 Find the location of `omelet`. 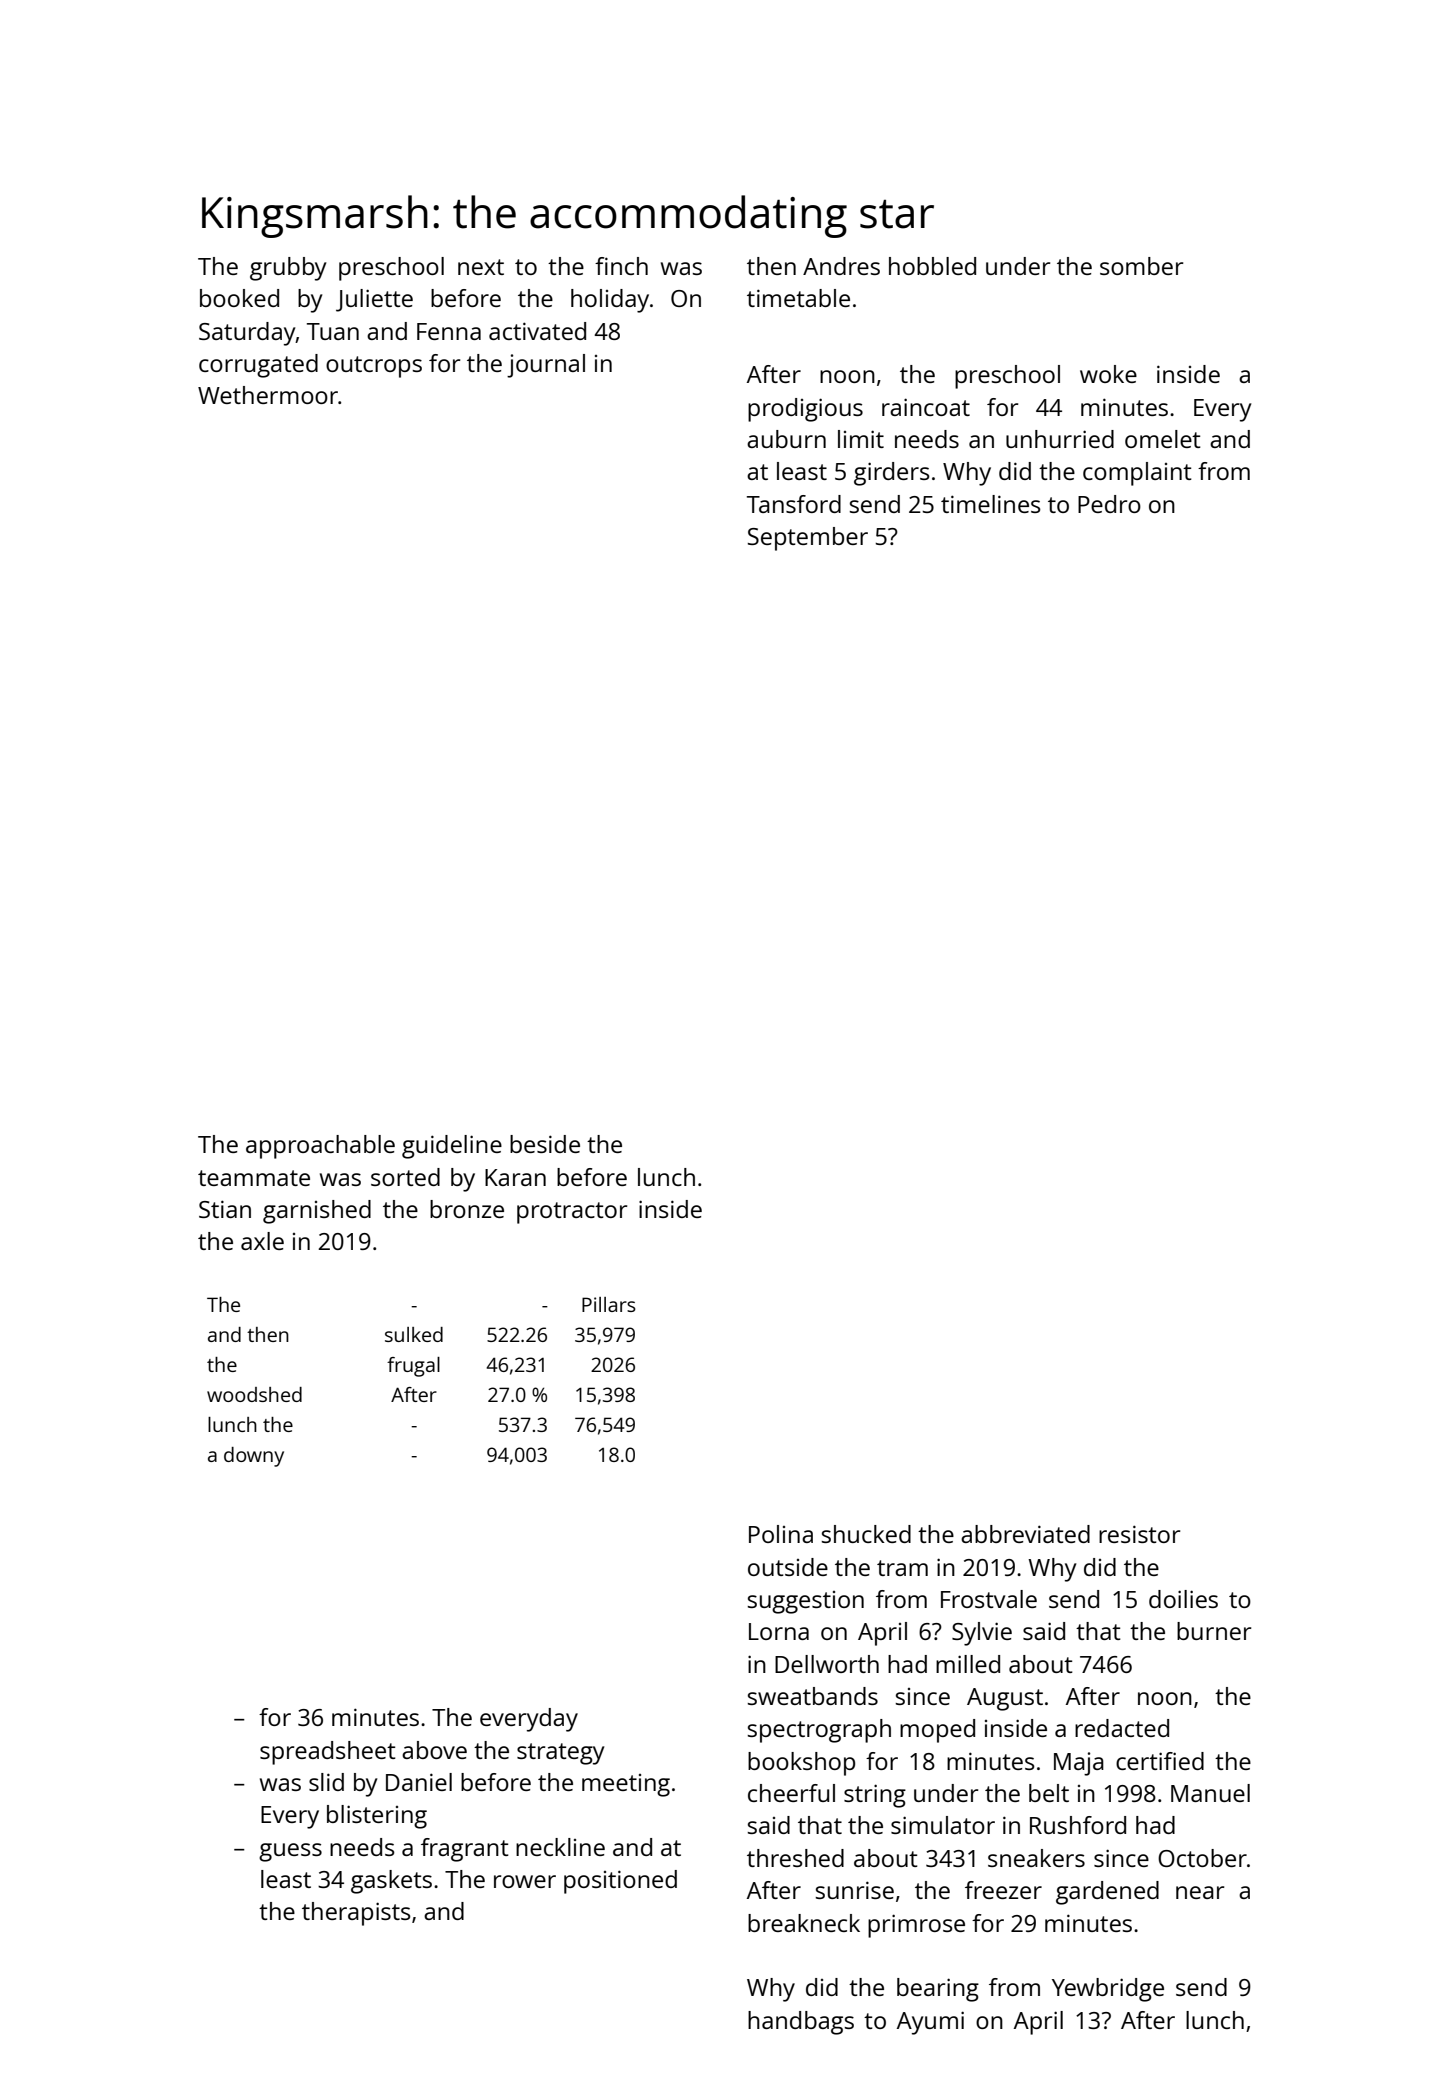

omelet is located at coordinates (1163, 439).
